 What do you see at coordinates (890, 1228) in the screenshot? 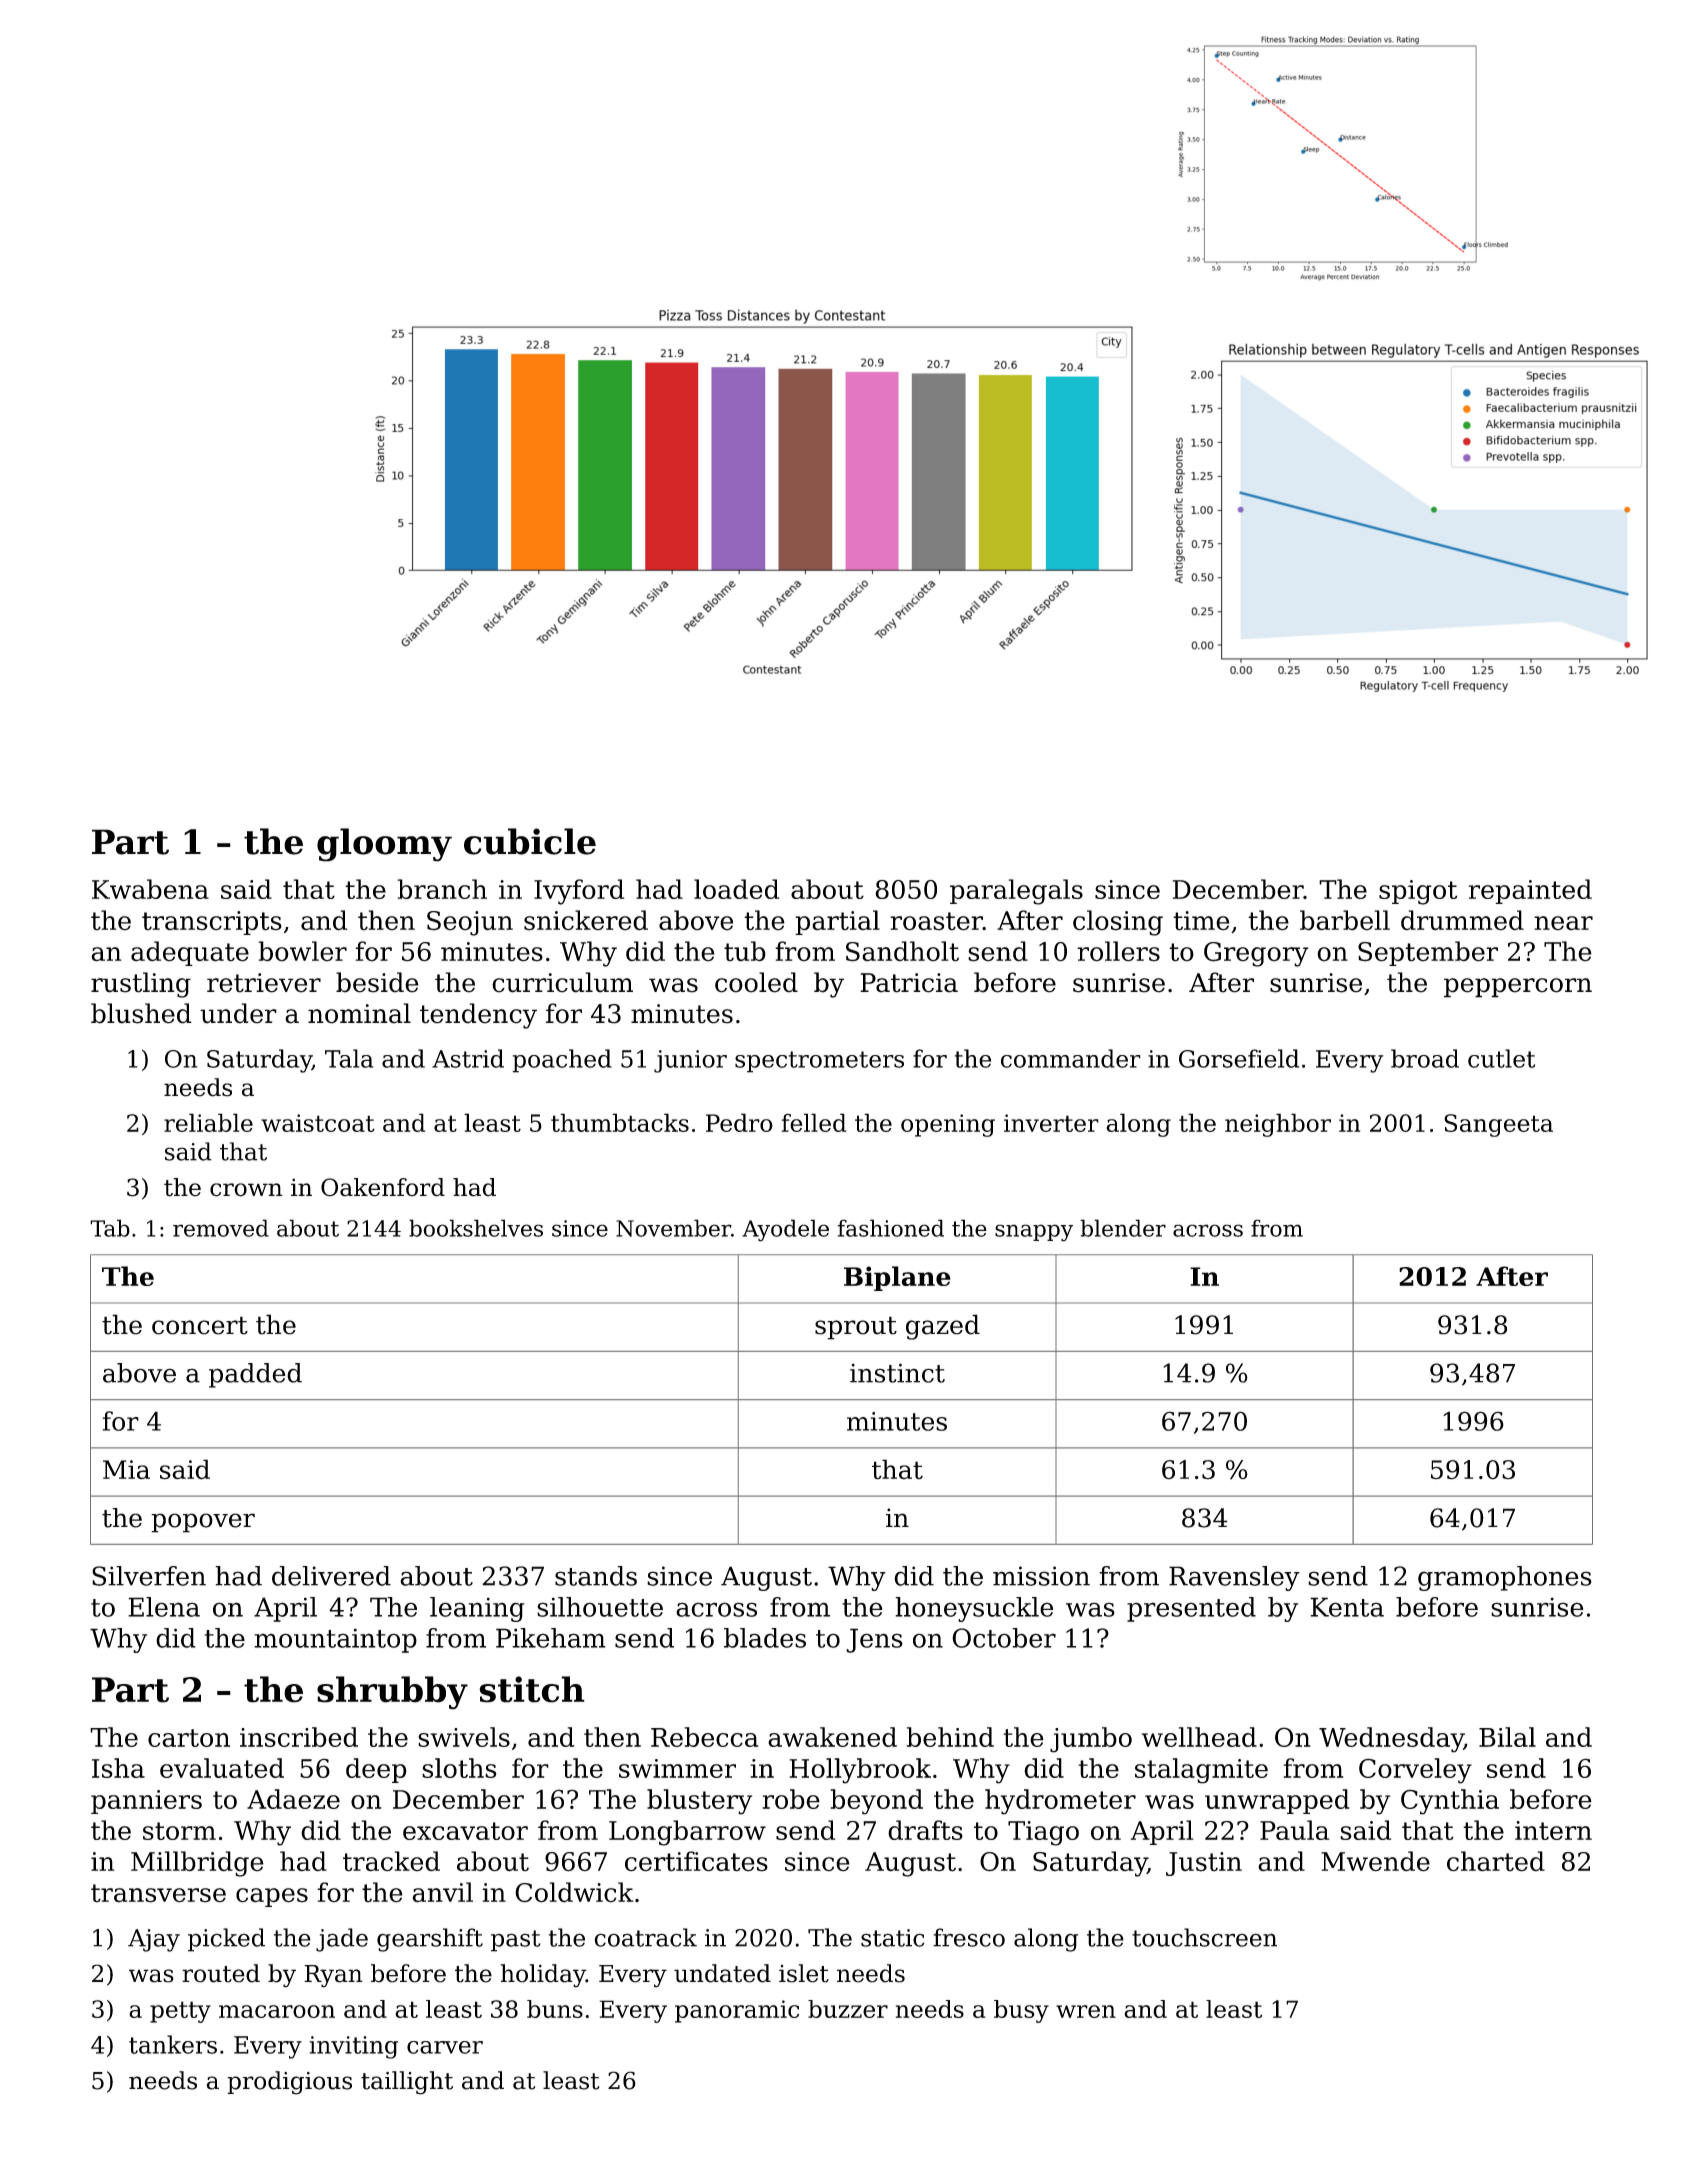
I see `fashioned` at bounding box center [890, 1228].
